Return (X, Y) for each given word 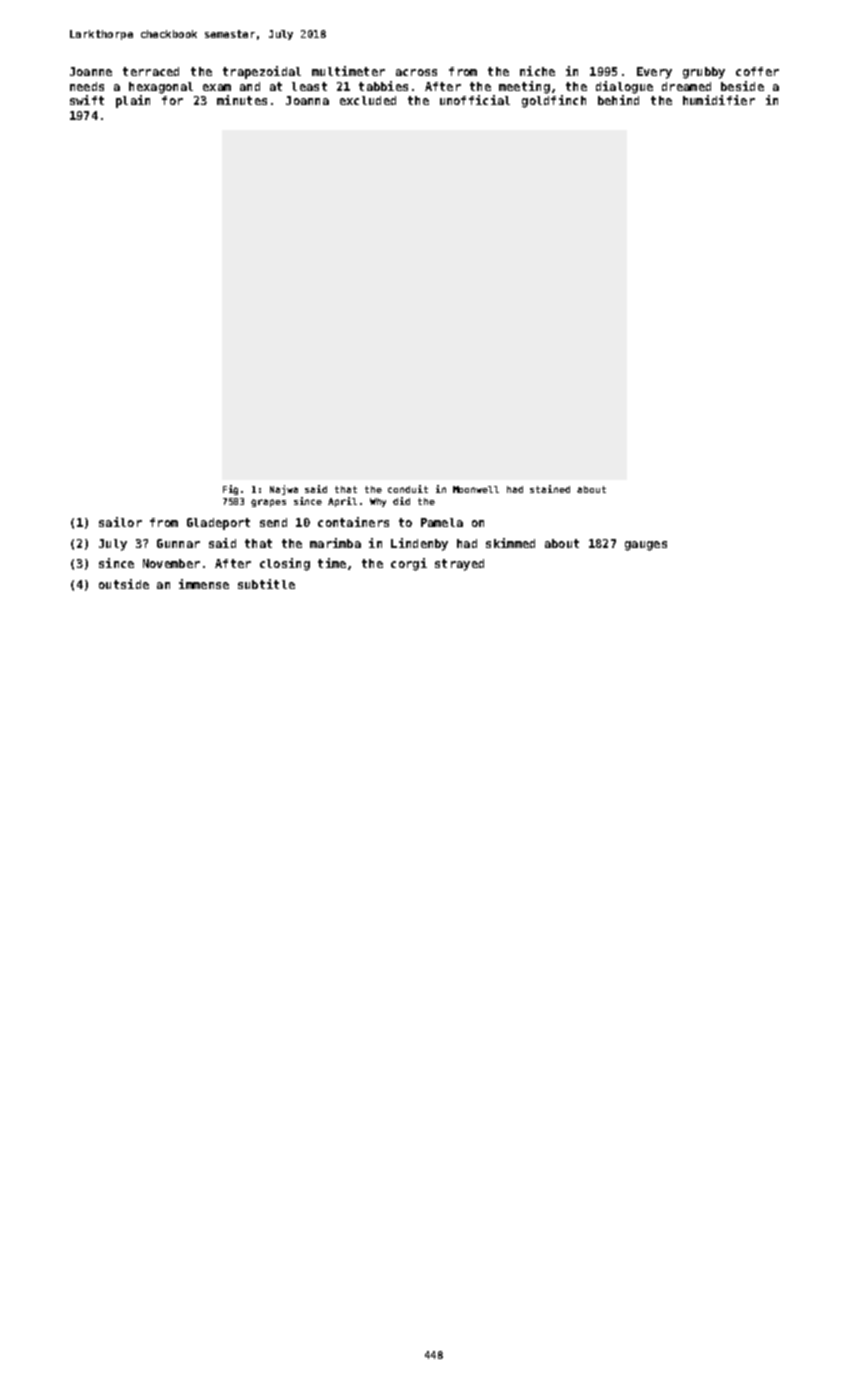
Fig (230, 490)
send (273, 522)
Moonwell (476, 489)
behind (618, 100)
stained (550, 489)
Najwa (284, 490)
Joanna (307, 100)
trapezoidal (262, 72)
